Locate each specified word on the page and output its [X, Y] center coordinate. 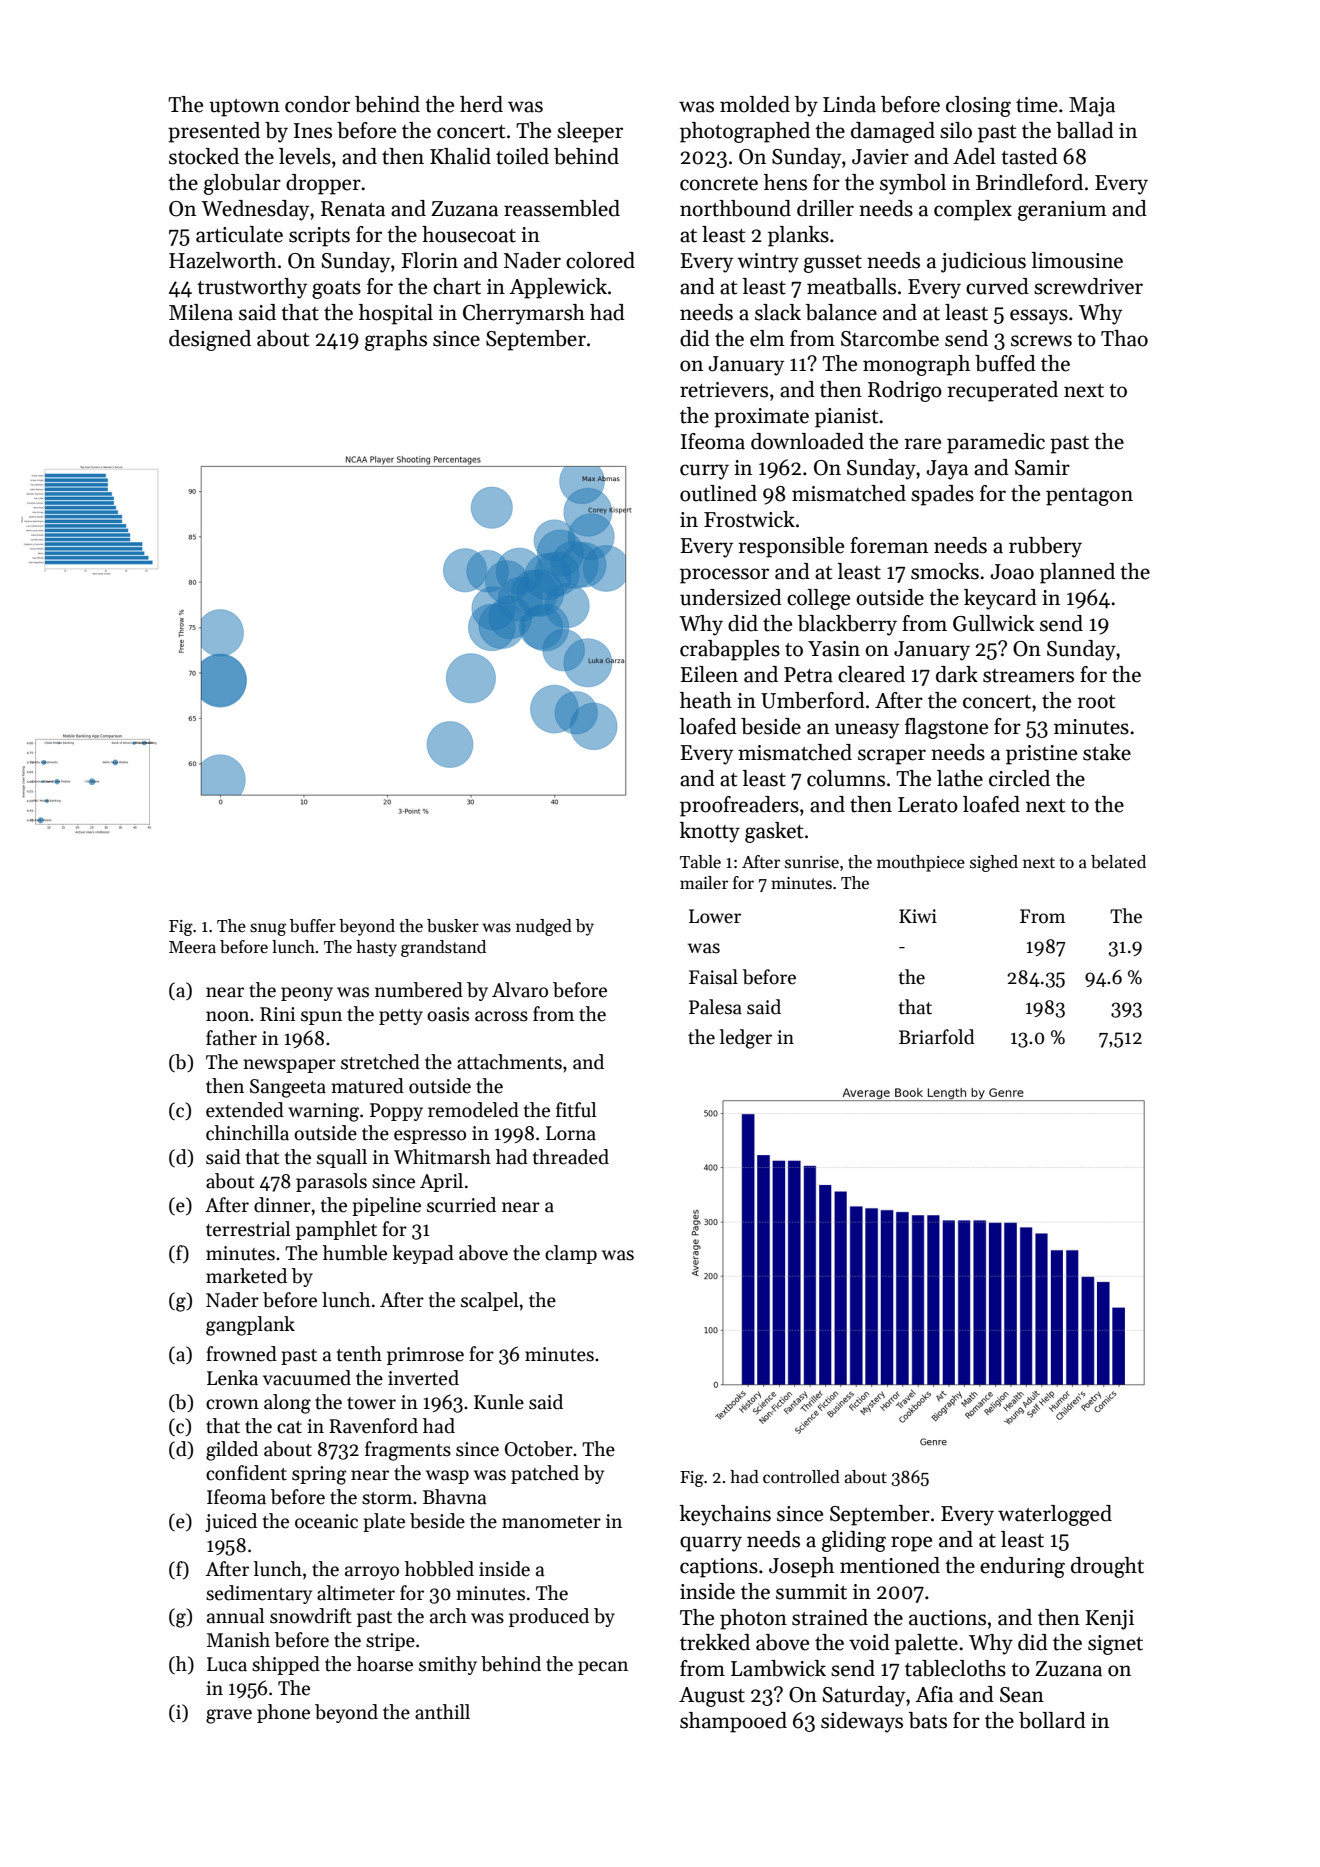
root [1096, 702]
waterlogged [1055, 1515]
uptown [244, 108]
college [818, 599]
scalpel [489, 1301]
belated [1118, 862]
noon [227, 1016]
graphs [396, 340]
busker [453, 926]
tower [371, 1403]
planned [1077, 573]
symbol [913, 184]
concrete [719, 184]
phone [283, 1713]
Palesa [715, 1007]
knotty [710, 832]
